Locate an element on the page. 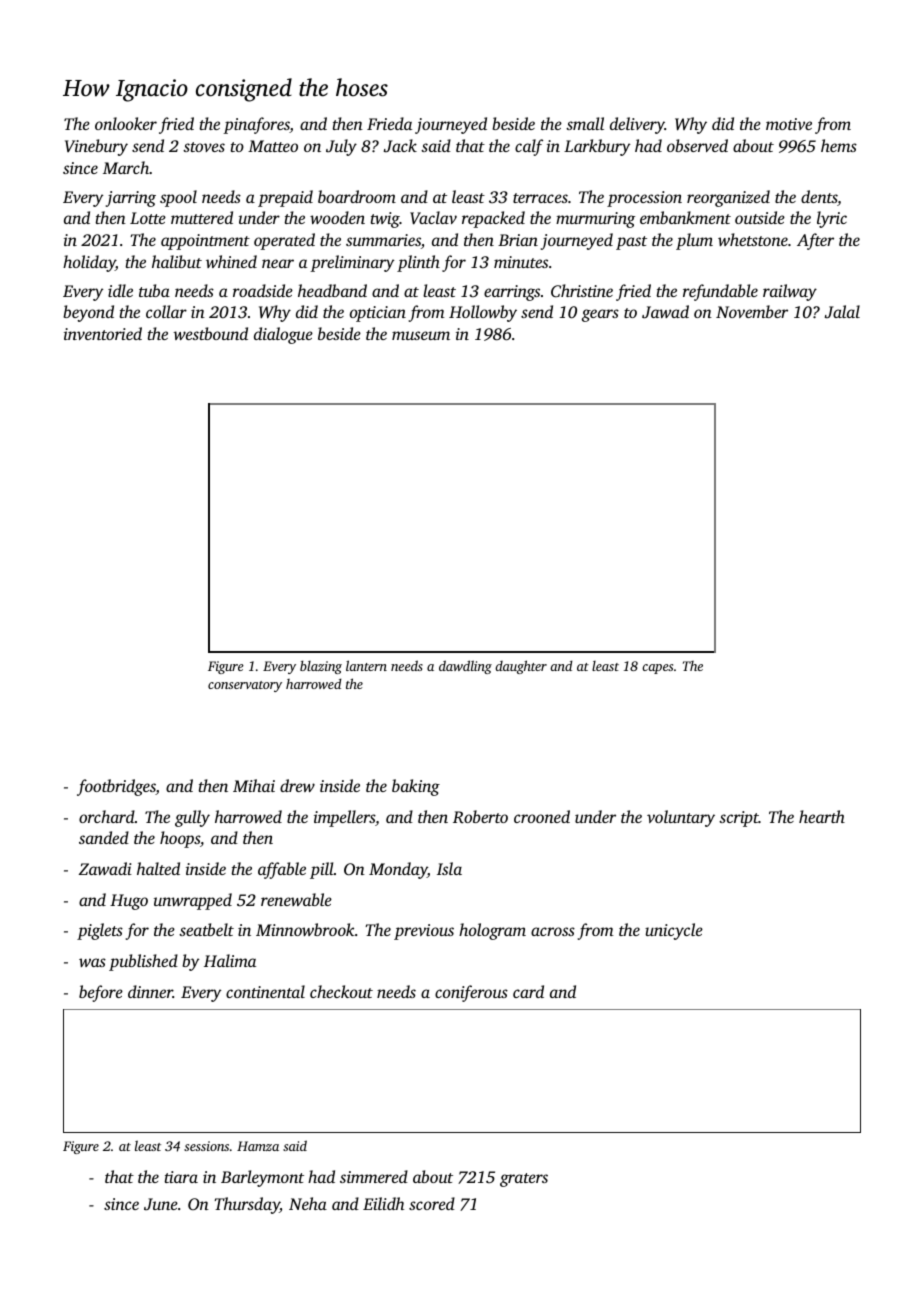 The height and width of the page is (1308, 924). inventoried is located at coordinates (103, 333).
